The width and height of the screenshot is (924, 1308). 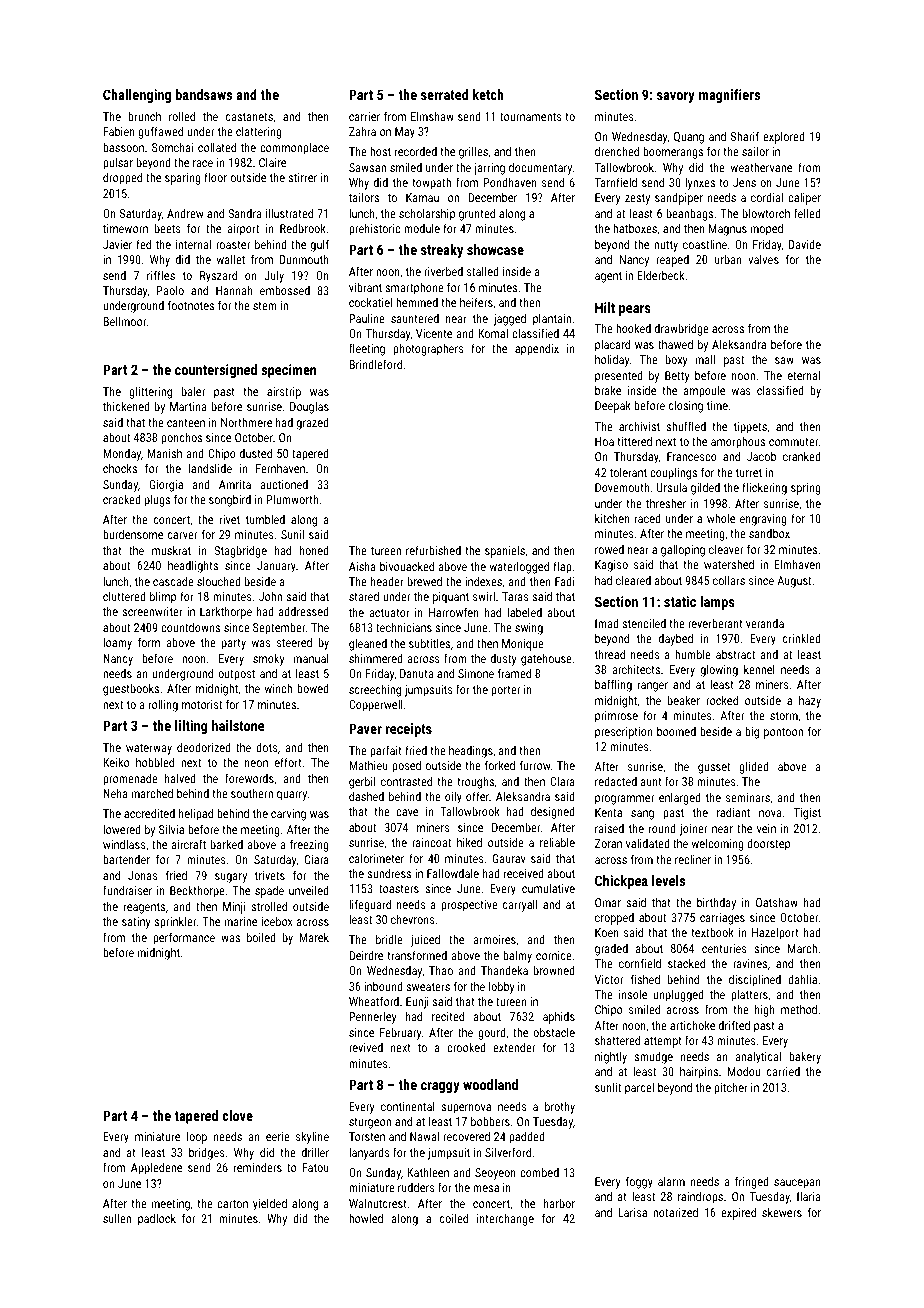 I want to click on amorphous, so click(x=738, y=443).
